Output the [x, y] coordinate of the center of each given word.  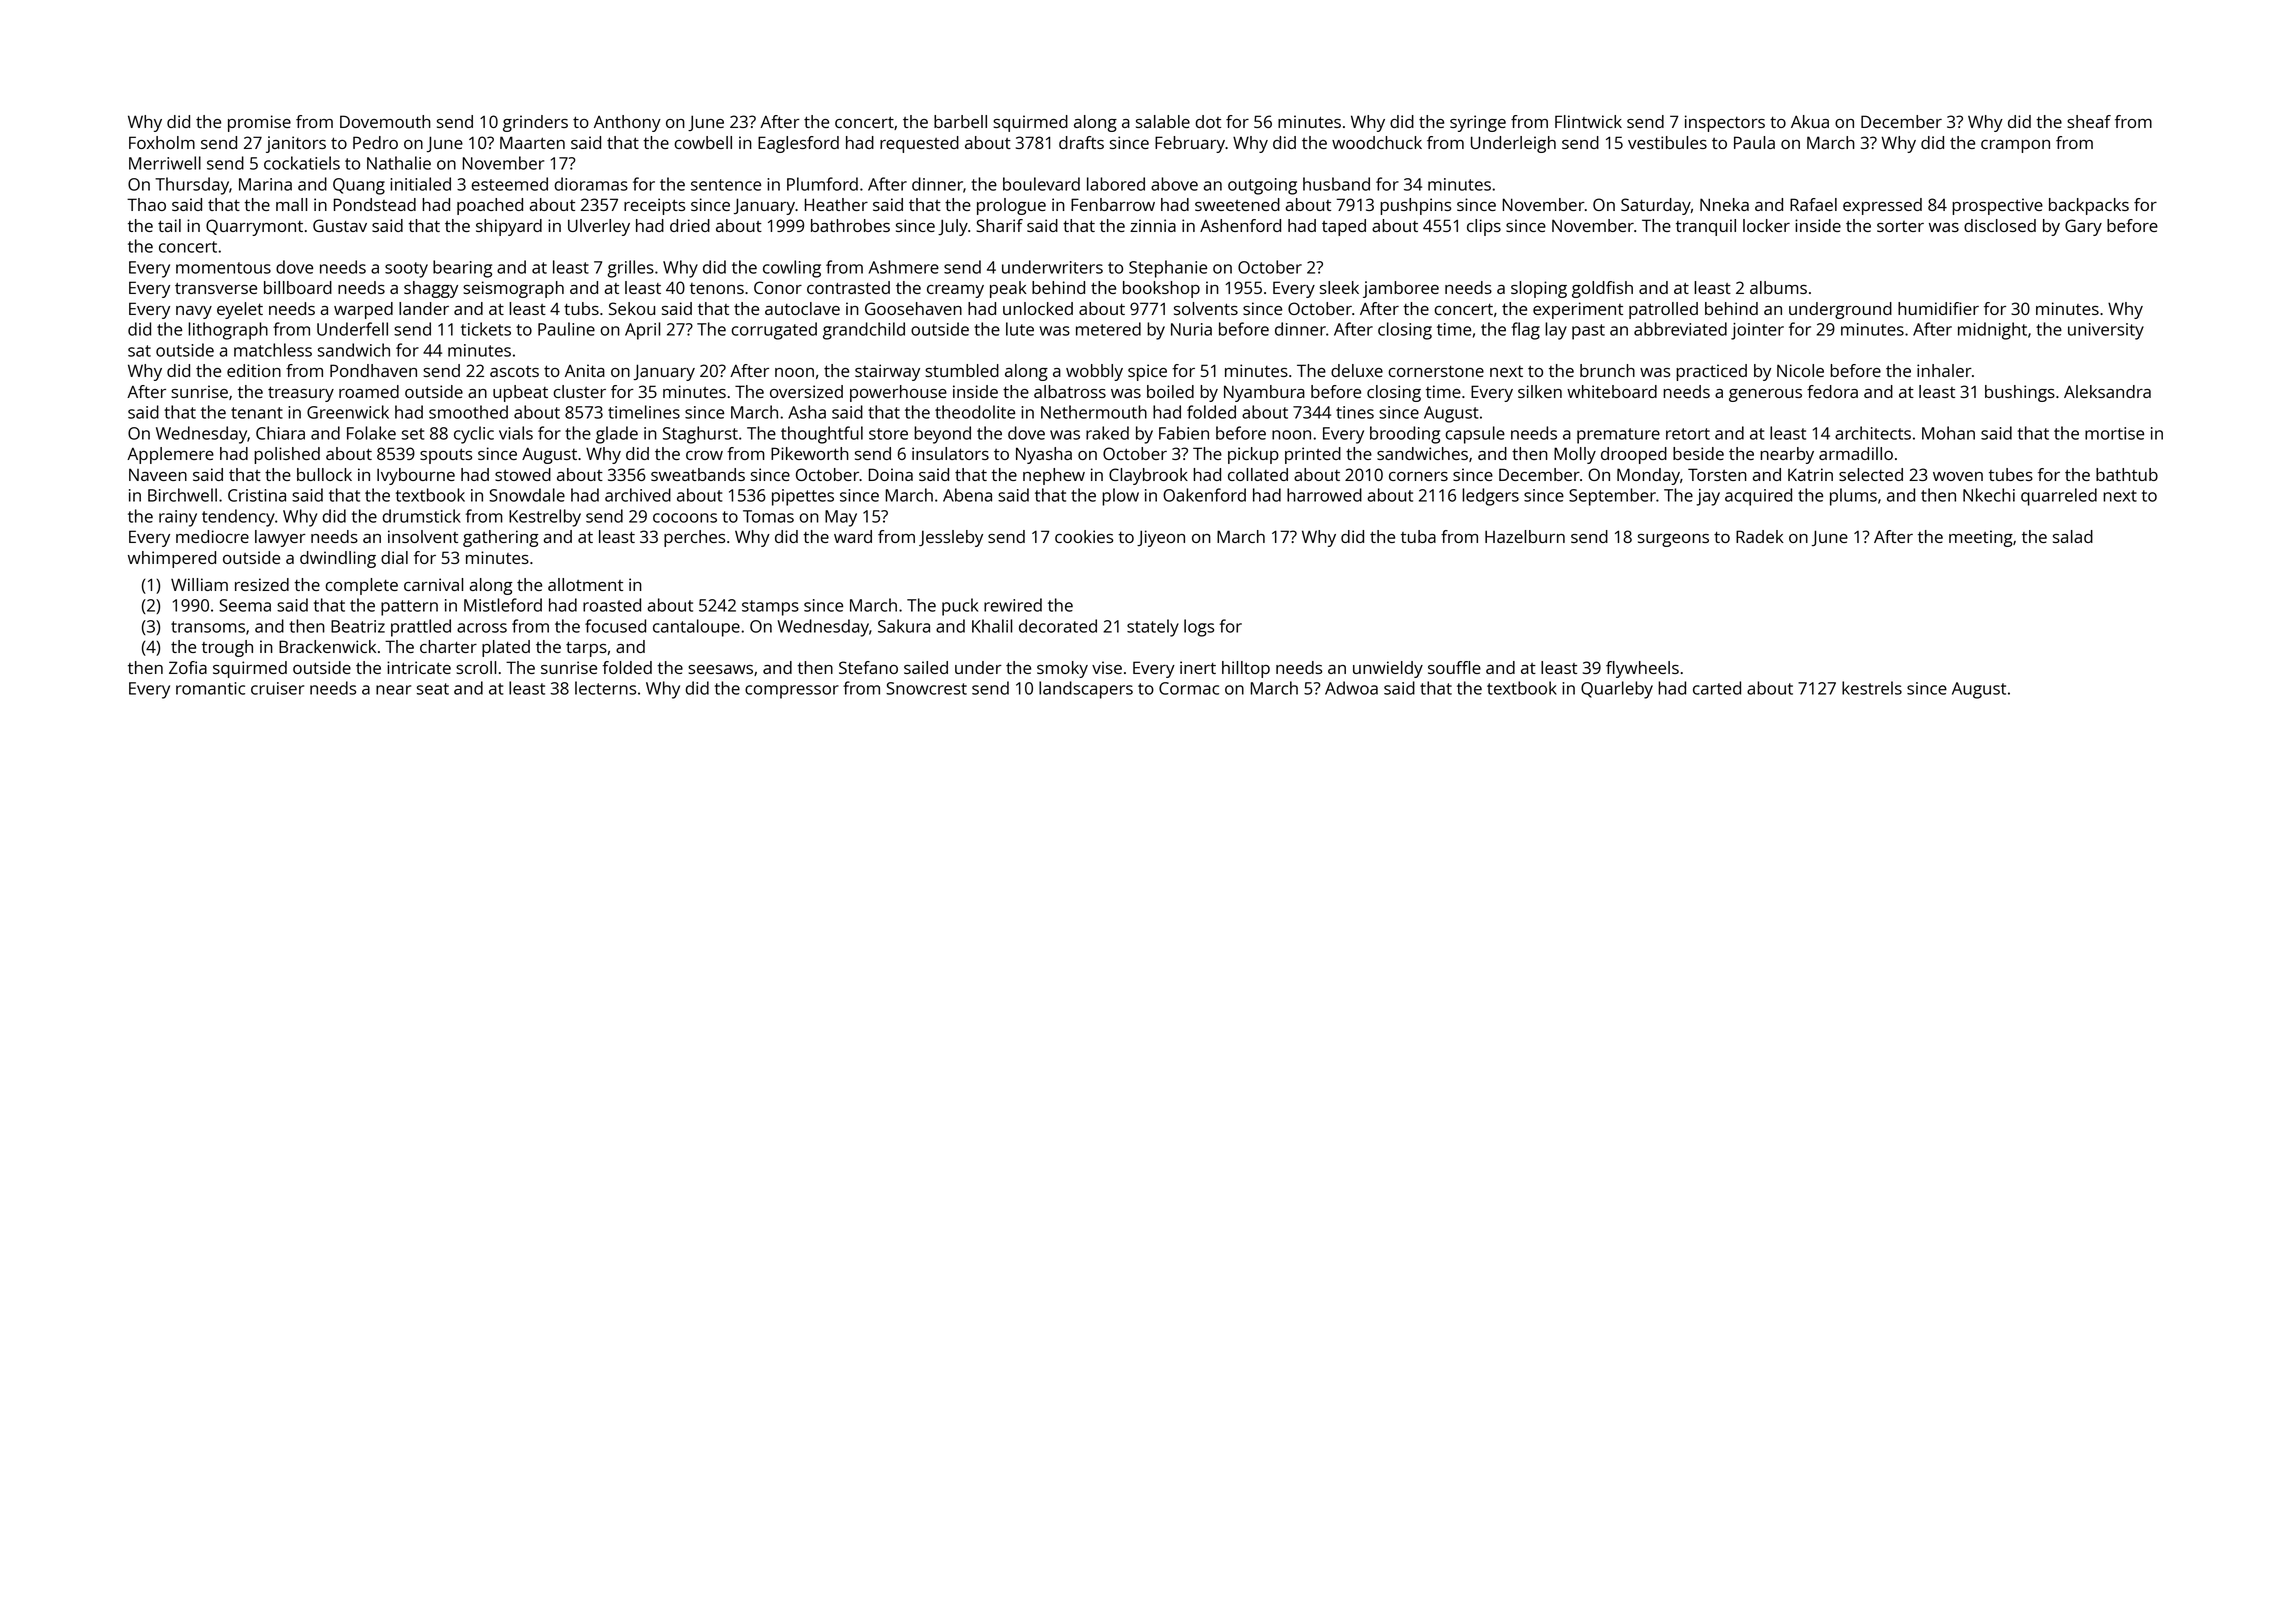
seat [433, 689]
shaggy [431, 289]
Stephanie [1168, 269]
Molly [1575, 455]
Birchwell [182, 495]
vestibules [1667, 142]
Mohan [1948, 433]
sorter [1900, 226]
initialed [420, 184]
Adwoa [1351, 688]
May [841, 518]
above [1174, 184]
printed [1313, 455]
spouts [446, 456]
